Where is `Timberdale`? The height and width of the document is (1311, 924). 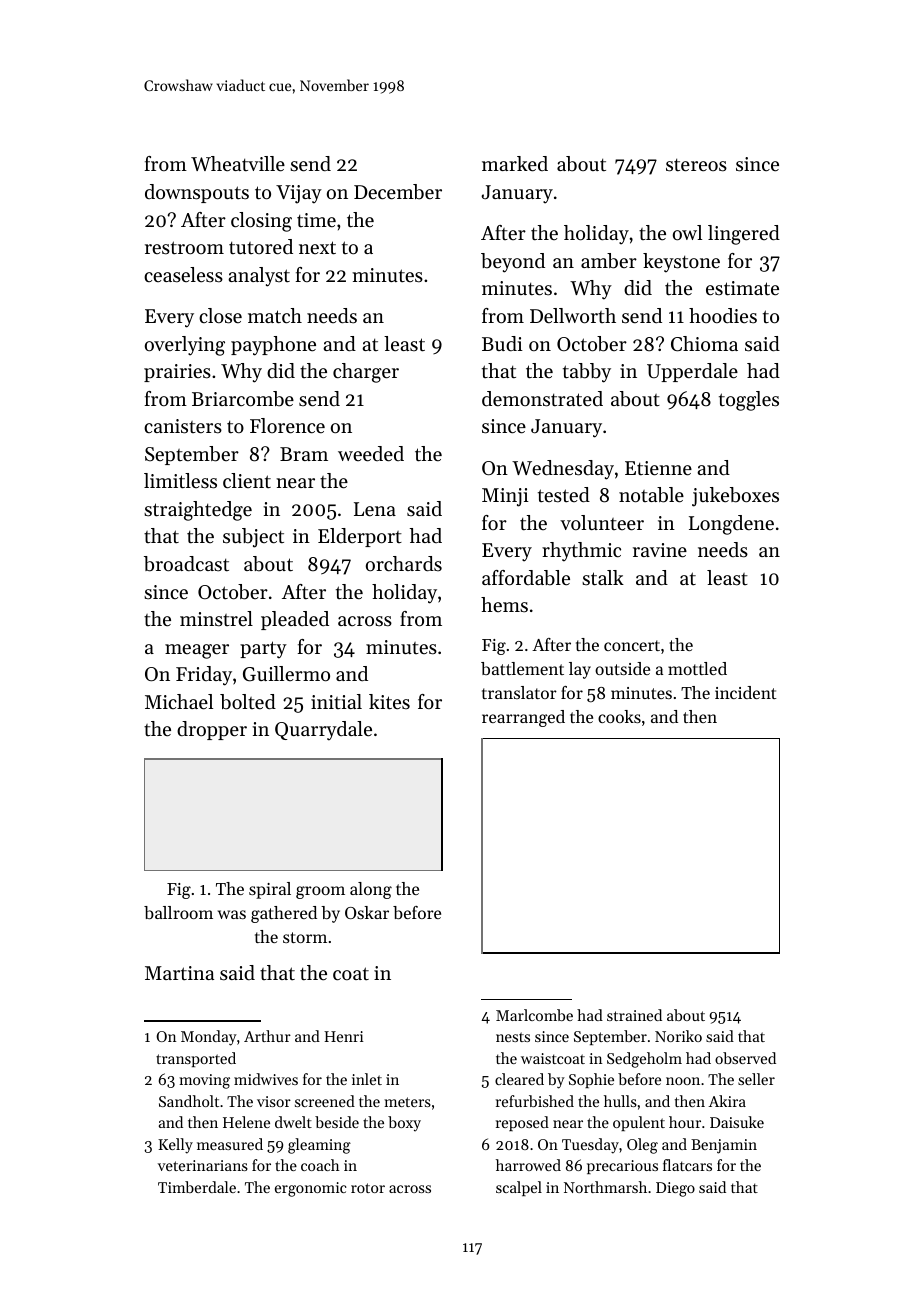 Timberdale is located at coordinates (197, 1187).
